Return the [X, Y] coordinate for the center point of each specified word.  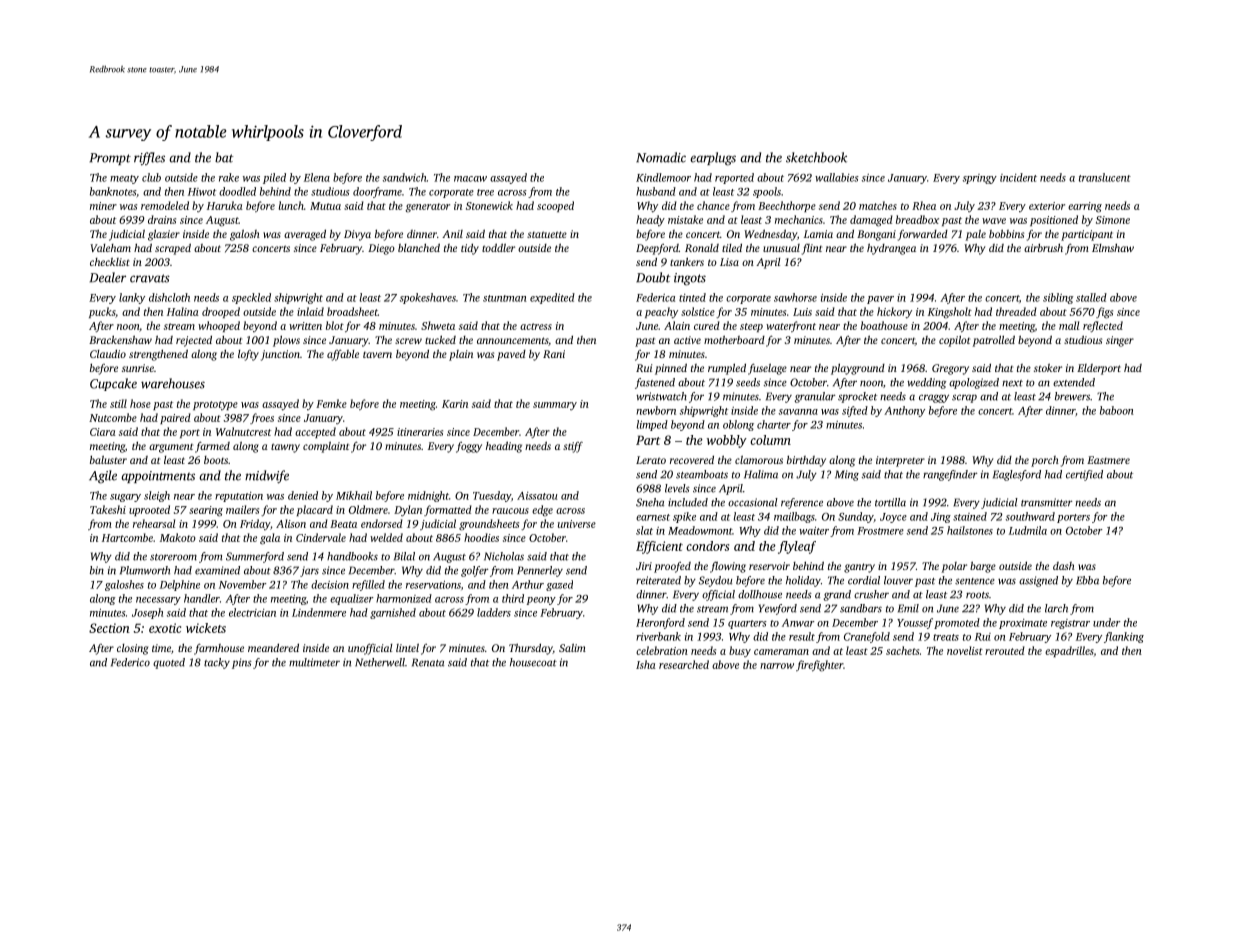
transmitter [1047, 502]
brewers [1072, 396]
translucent [1105, 177]
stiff [573, 447]
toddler [498, 247]
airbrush [1043, 247]
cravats [150, 278]
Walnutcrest [243, 431]
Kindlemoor [663, 177]
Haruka [225, 205]
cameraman [781, 652]
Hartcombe [127, 537]
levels [677, 488]
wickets [206, 628]
